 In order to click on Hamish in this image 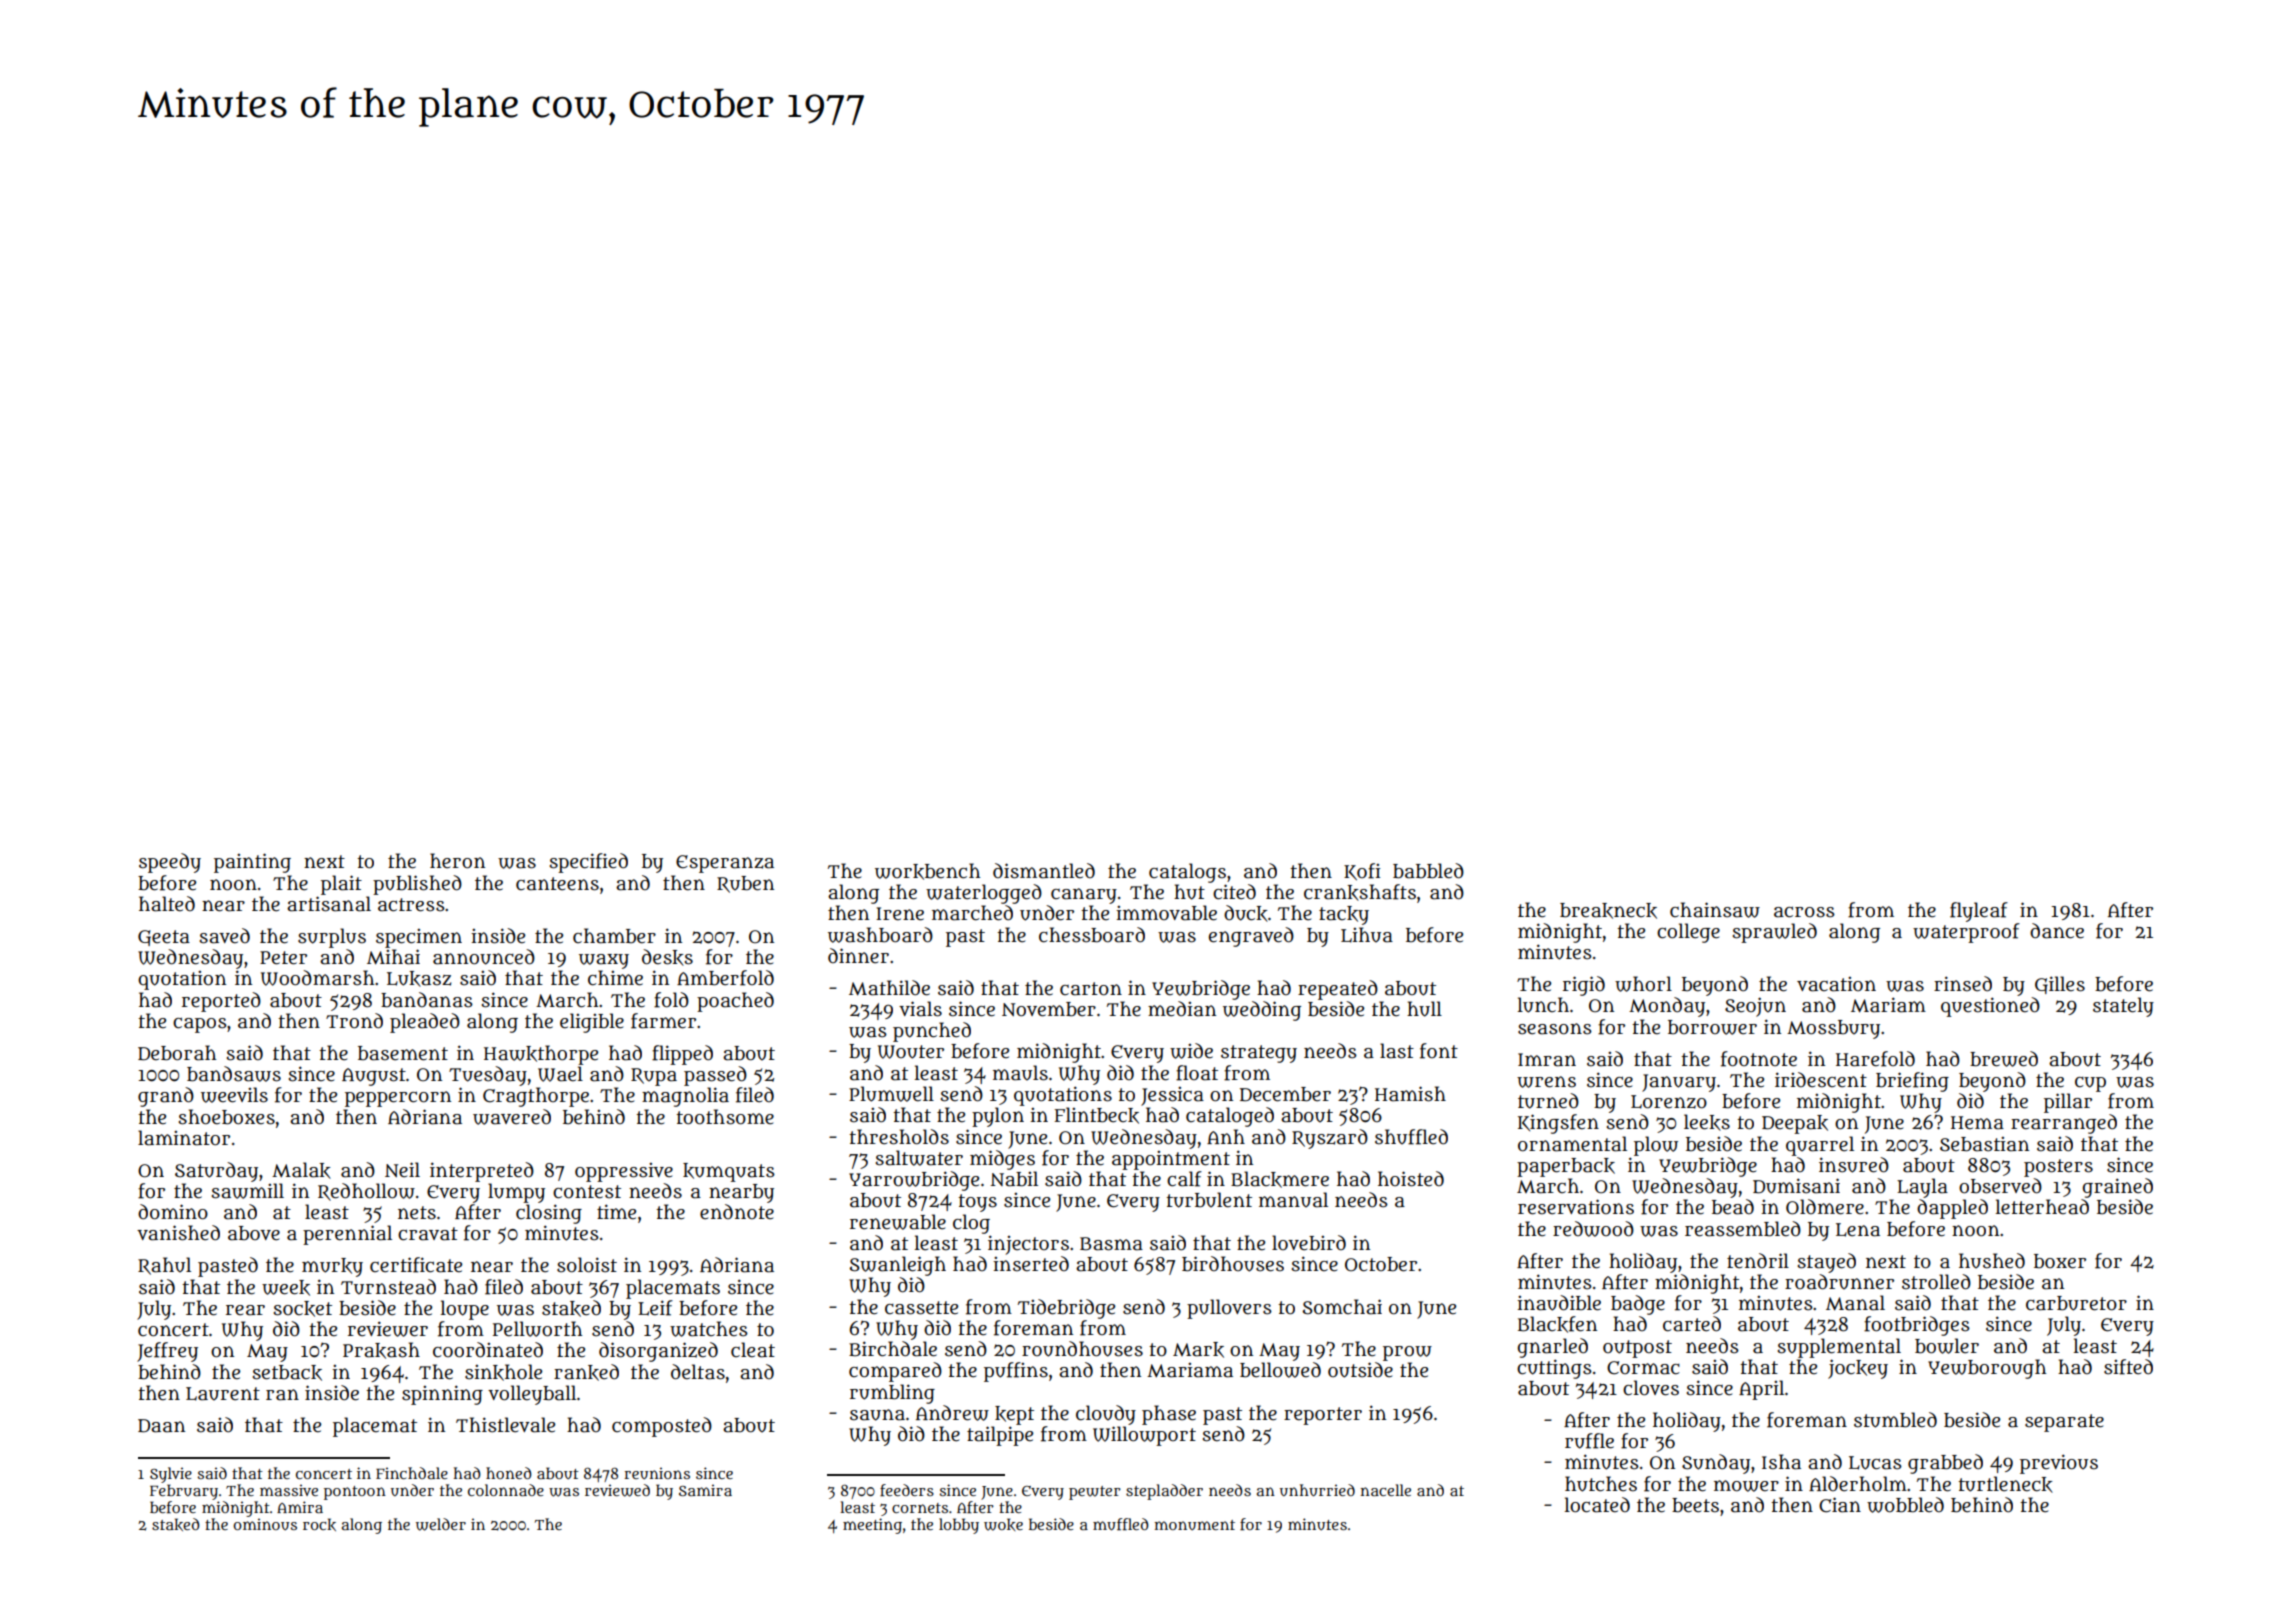, I will do `click(1410, 1094)`.
